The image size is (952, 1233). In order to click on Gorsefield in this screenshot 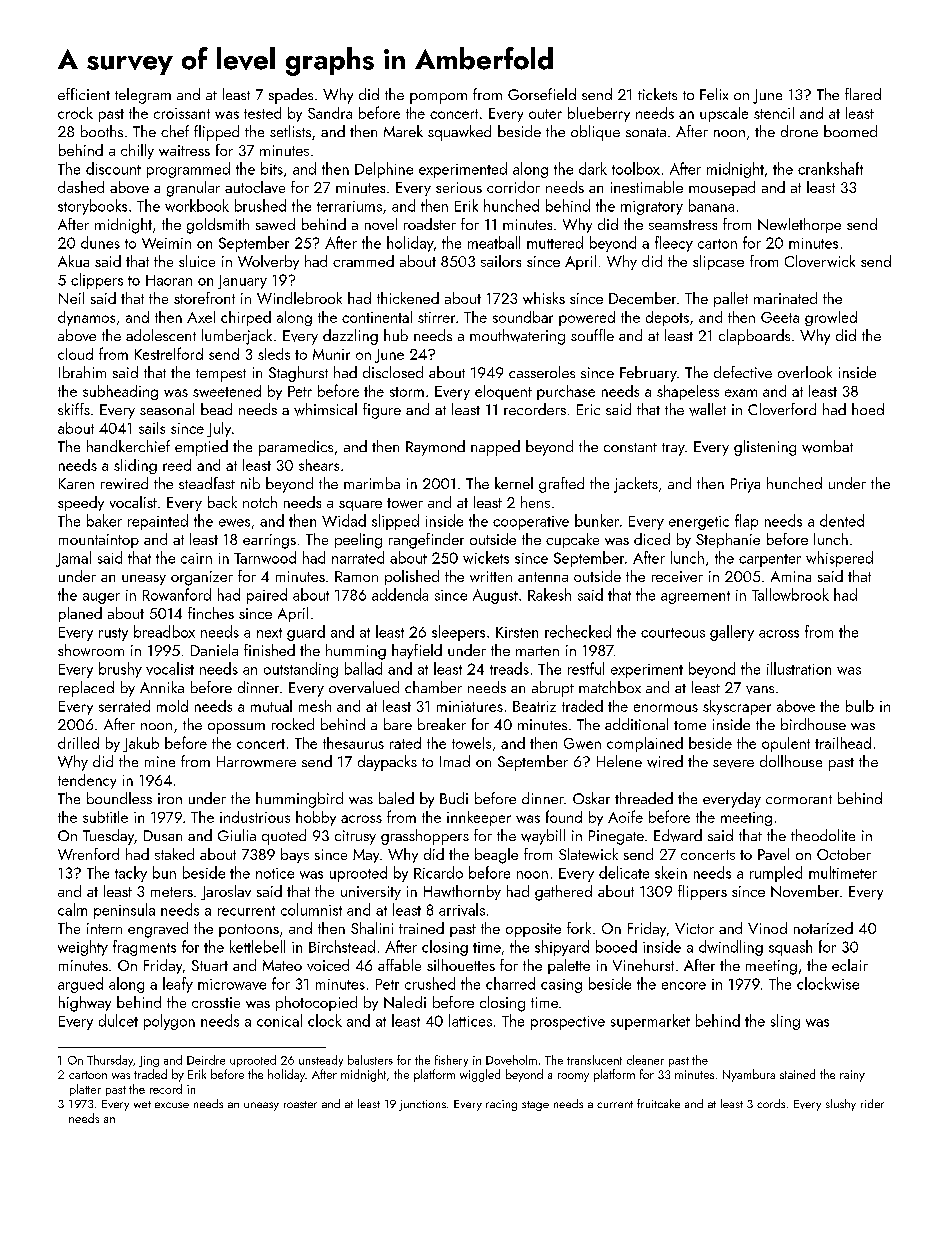, I will do `click(542, 94)`.
